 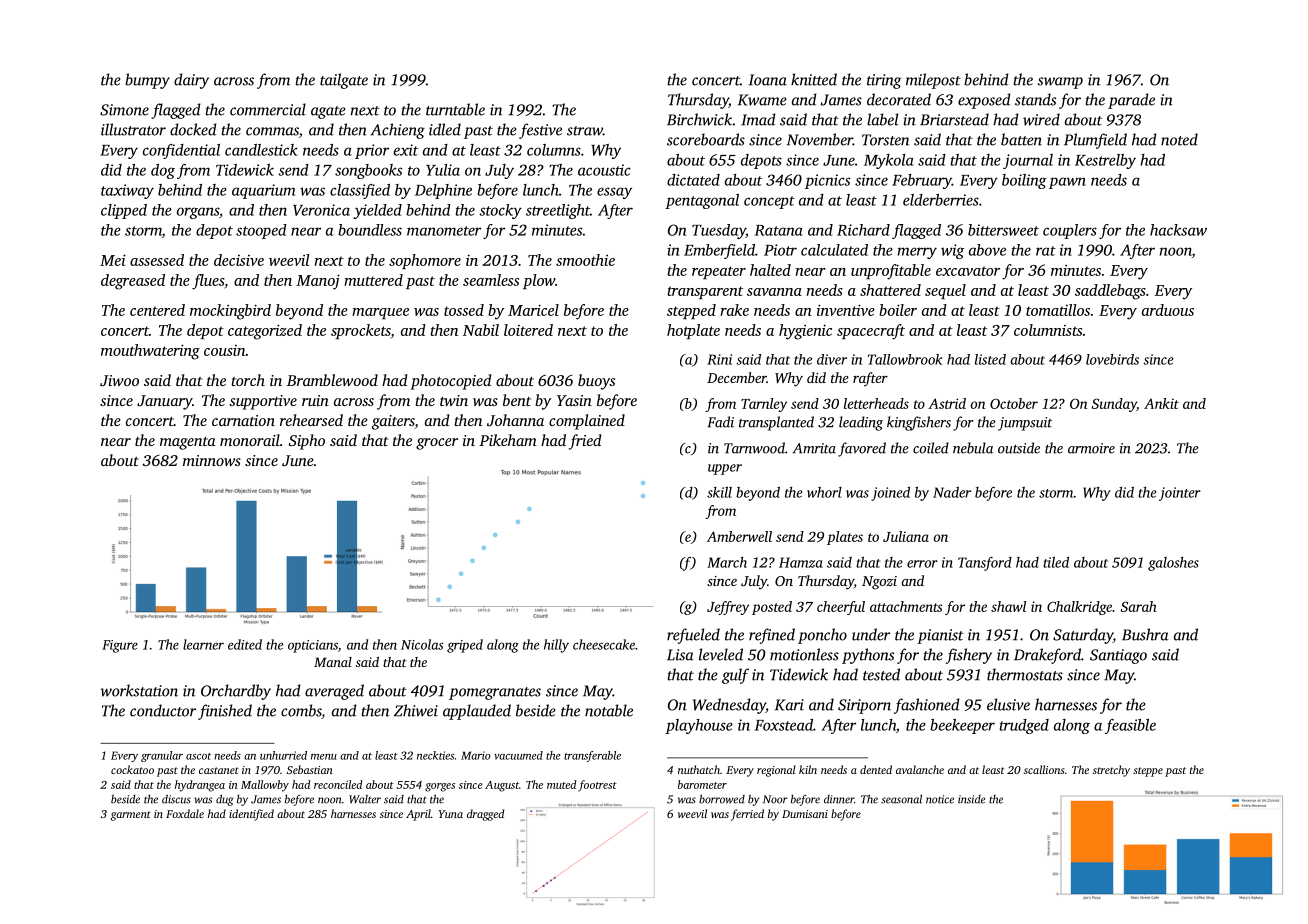 I want to click on minnows, so click(x=212, y=460).
